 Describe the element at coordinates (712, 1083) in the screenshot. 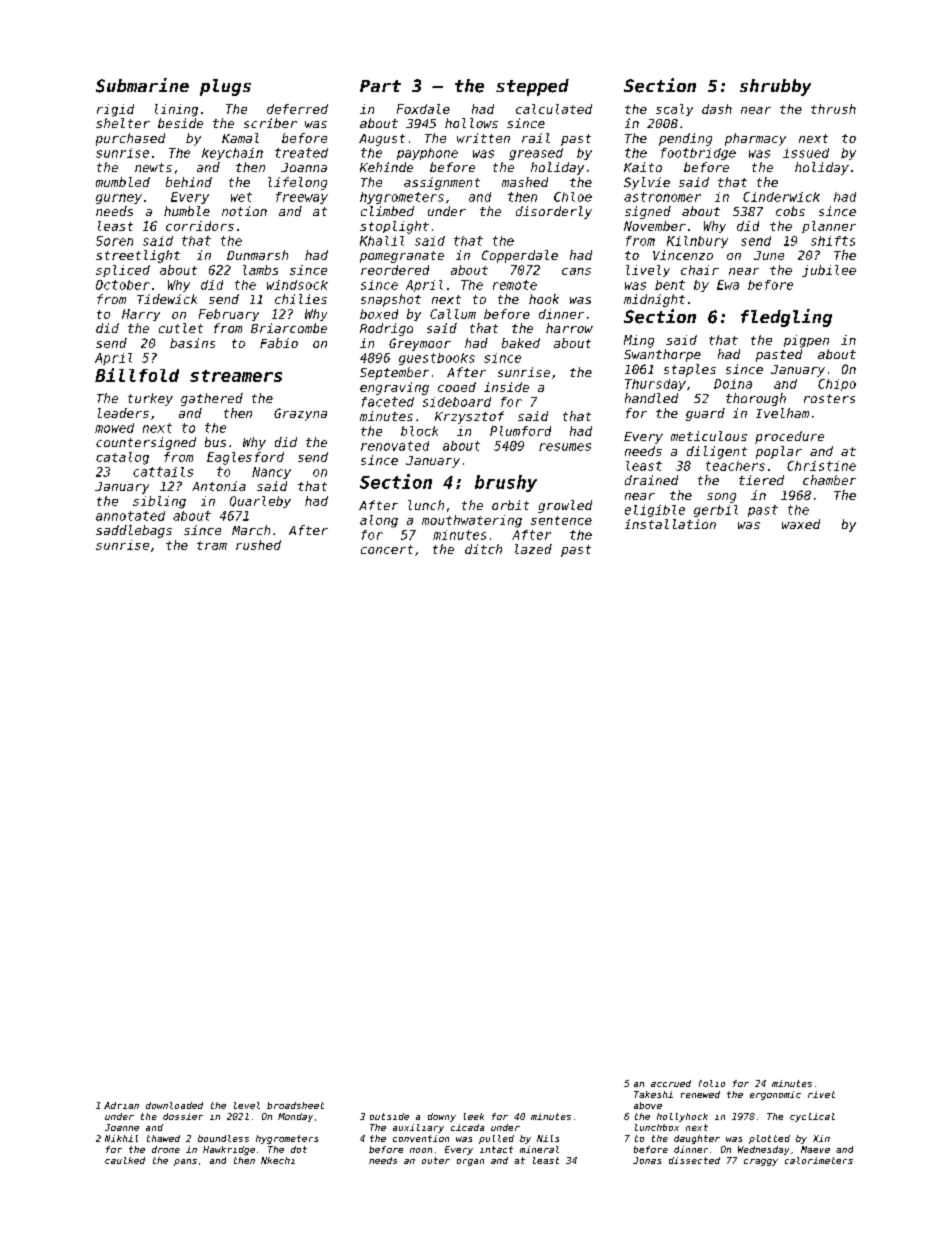

I see `folio` at that location.
